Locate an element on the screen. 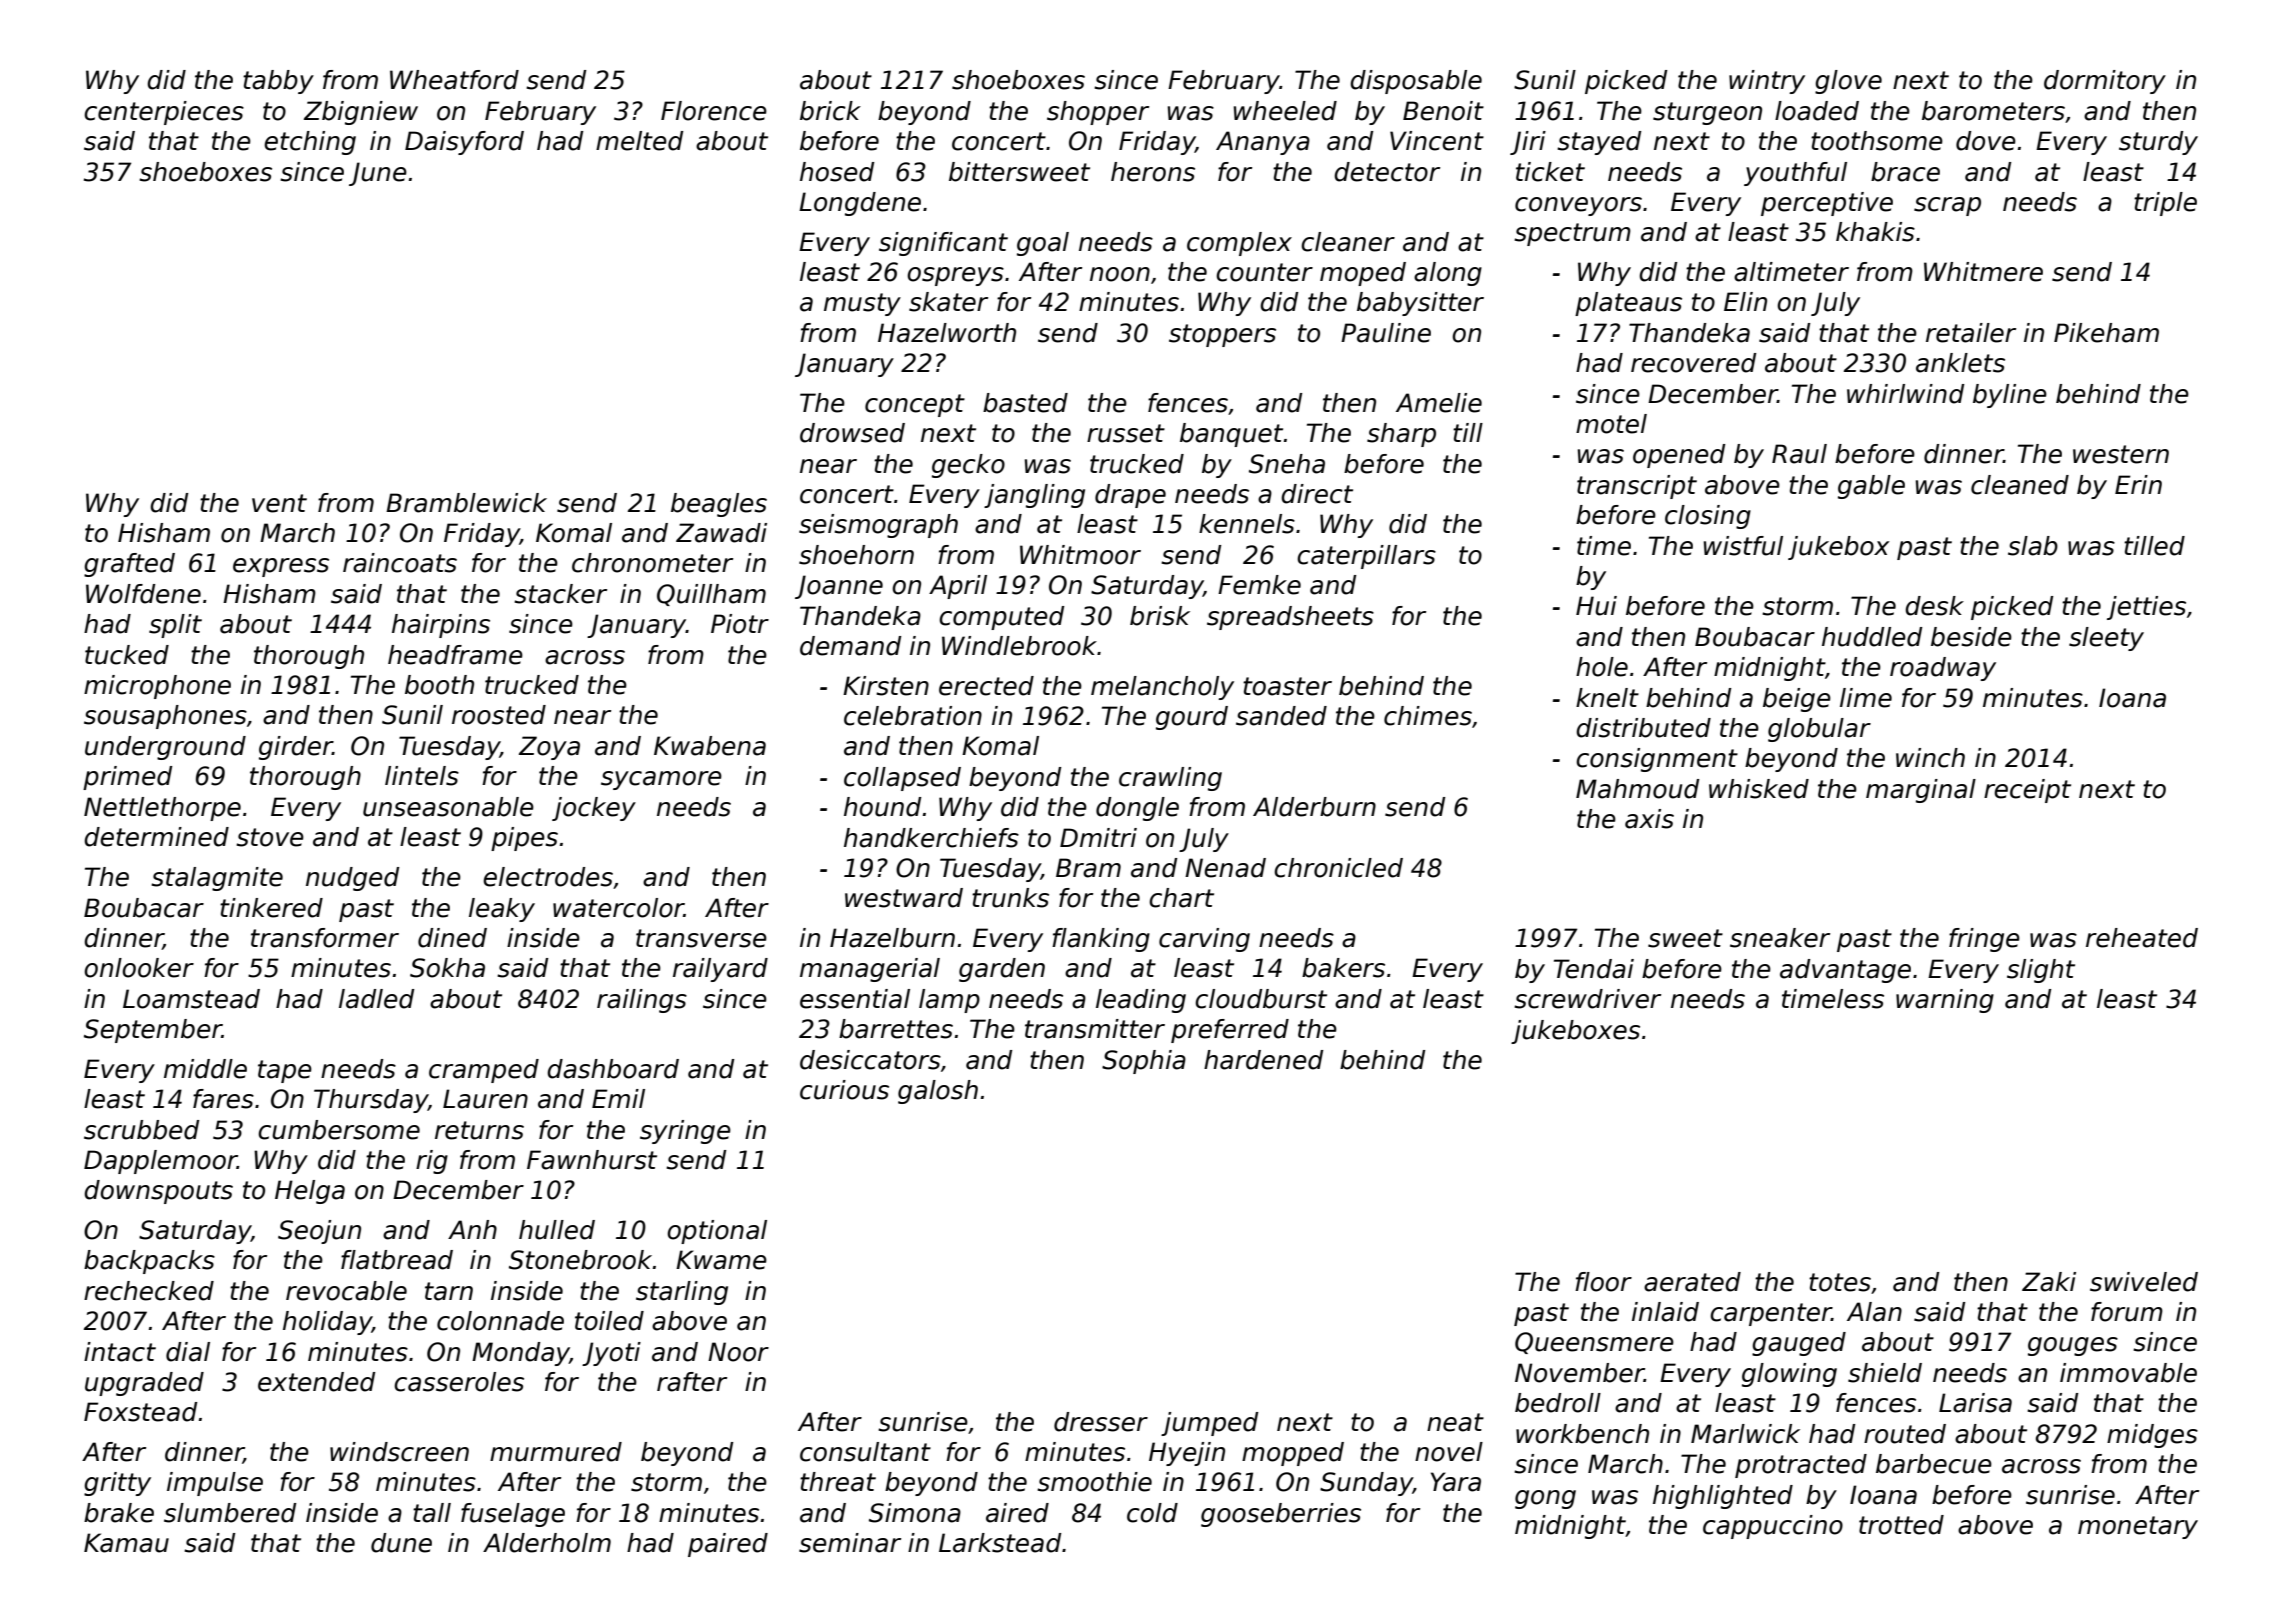 The height and width of the screenshot is (1614, 2282). gooseberries is located at coordinates (1281, 1515).
